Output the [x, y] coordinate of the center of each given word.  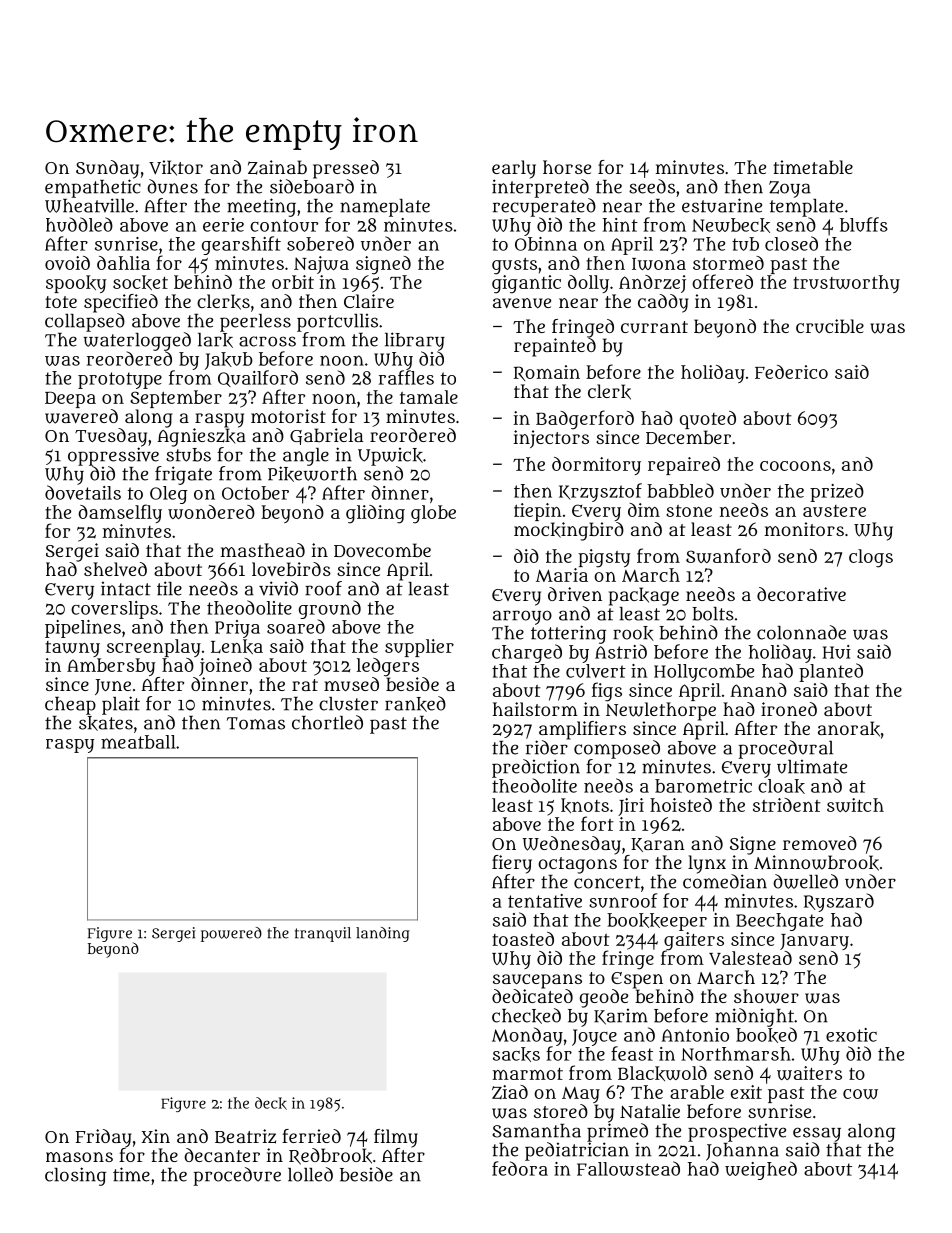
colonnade [801, 632]
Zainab [277, 167]
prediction [536, 768]
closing [75, 1176]
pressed [346, 169]
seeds [652, 186]
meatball [138, 742]
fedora [520, 1168]
